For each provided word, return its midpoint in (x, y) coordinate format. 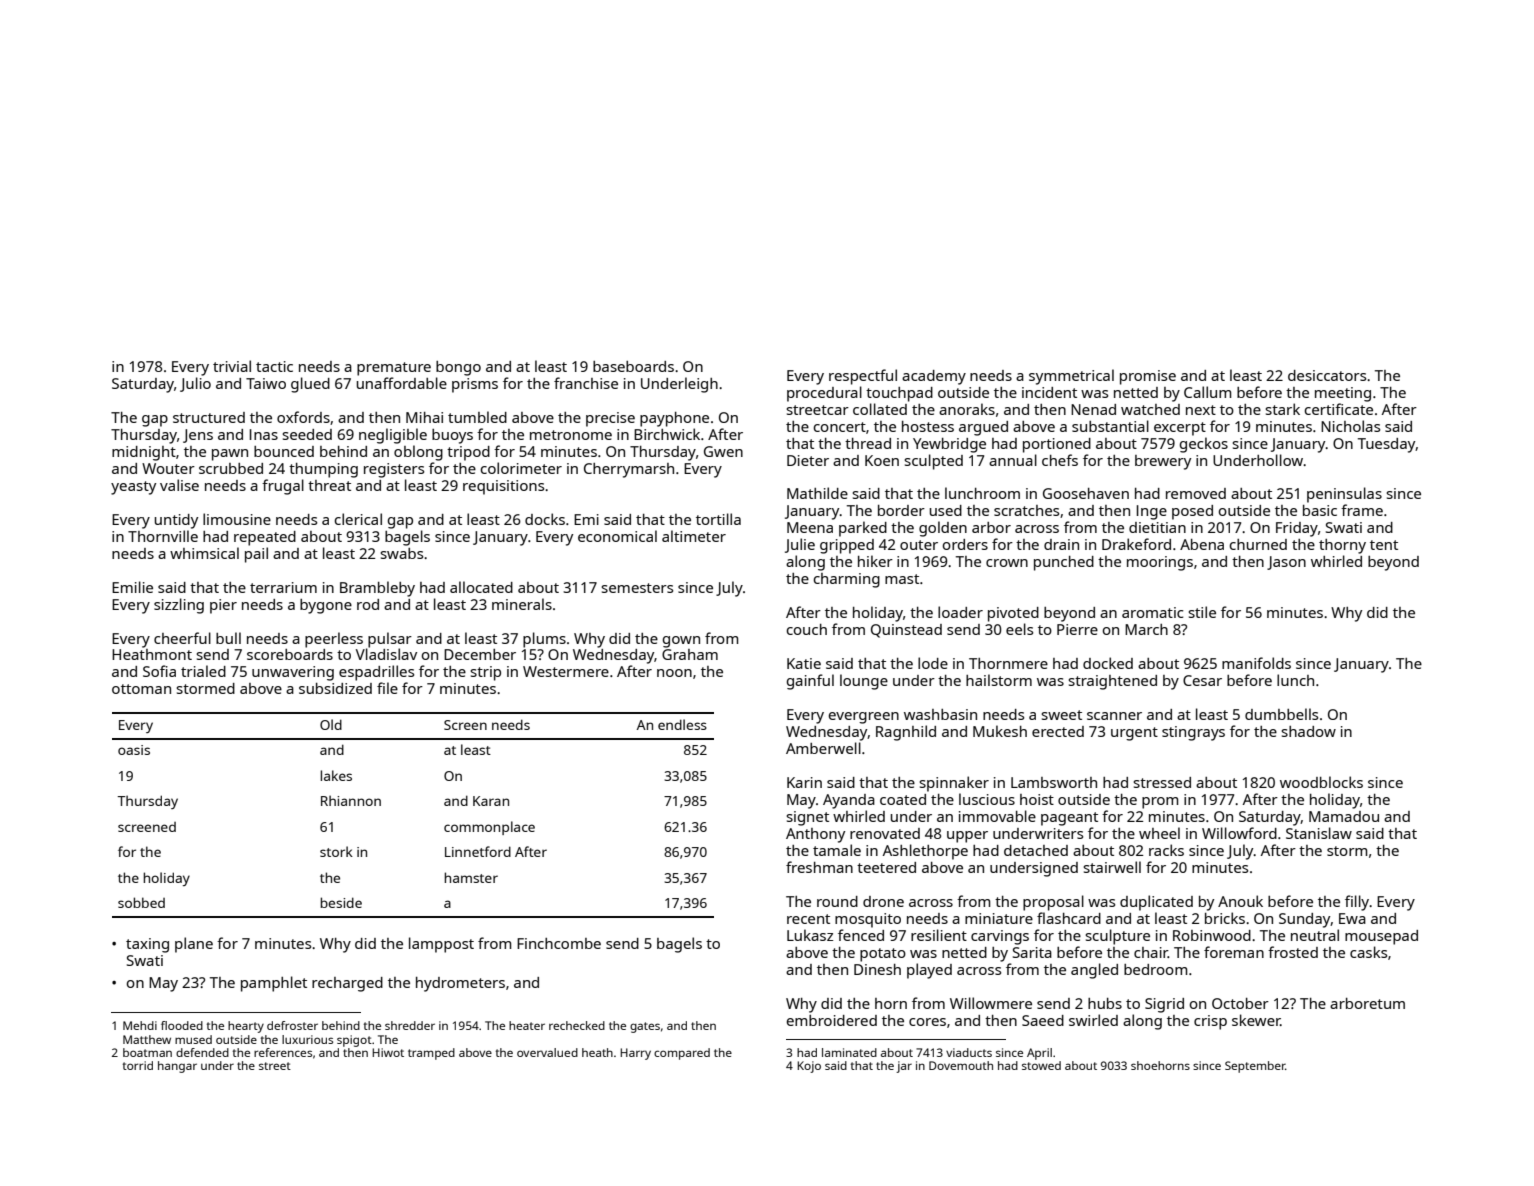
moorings (1160, 563)
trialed (203, 671)
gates (645, 1027)
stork (336, 851)
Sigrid (1164, 1005)
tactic (274, 366)
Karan (491, 801)
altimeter (694, 536)
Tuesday (1387, 445)
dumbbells (1281, 714)
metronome (571, 435)
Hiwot (388, 1052)
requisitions (503, 487)
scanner (1114, 716)
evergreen (864, 718)
